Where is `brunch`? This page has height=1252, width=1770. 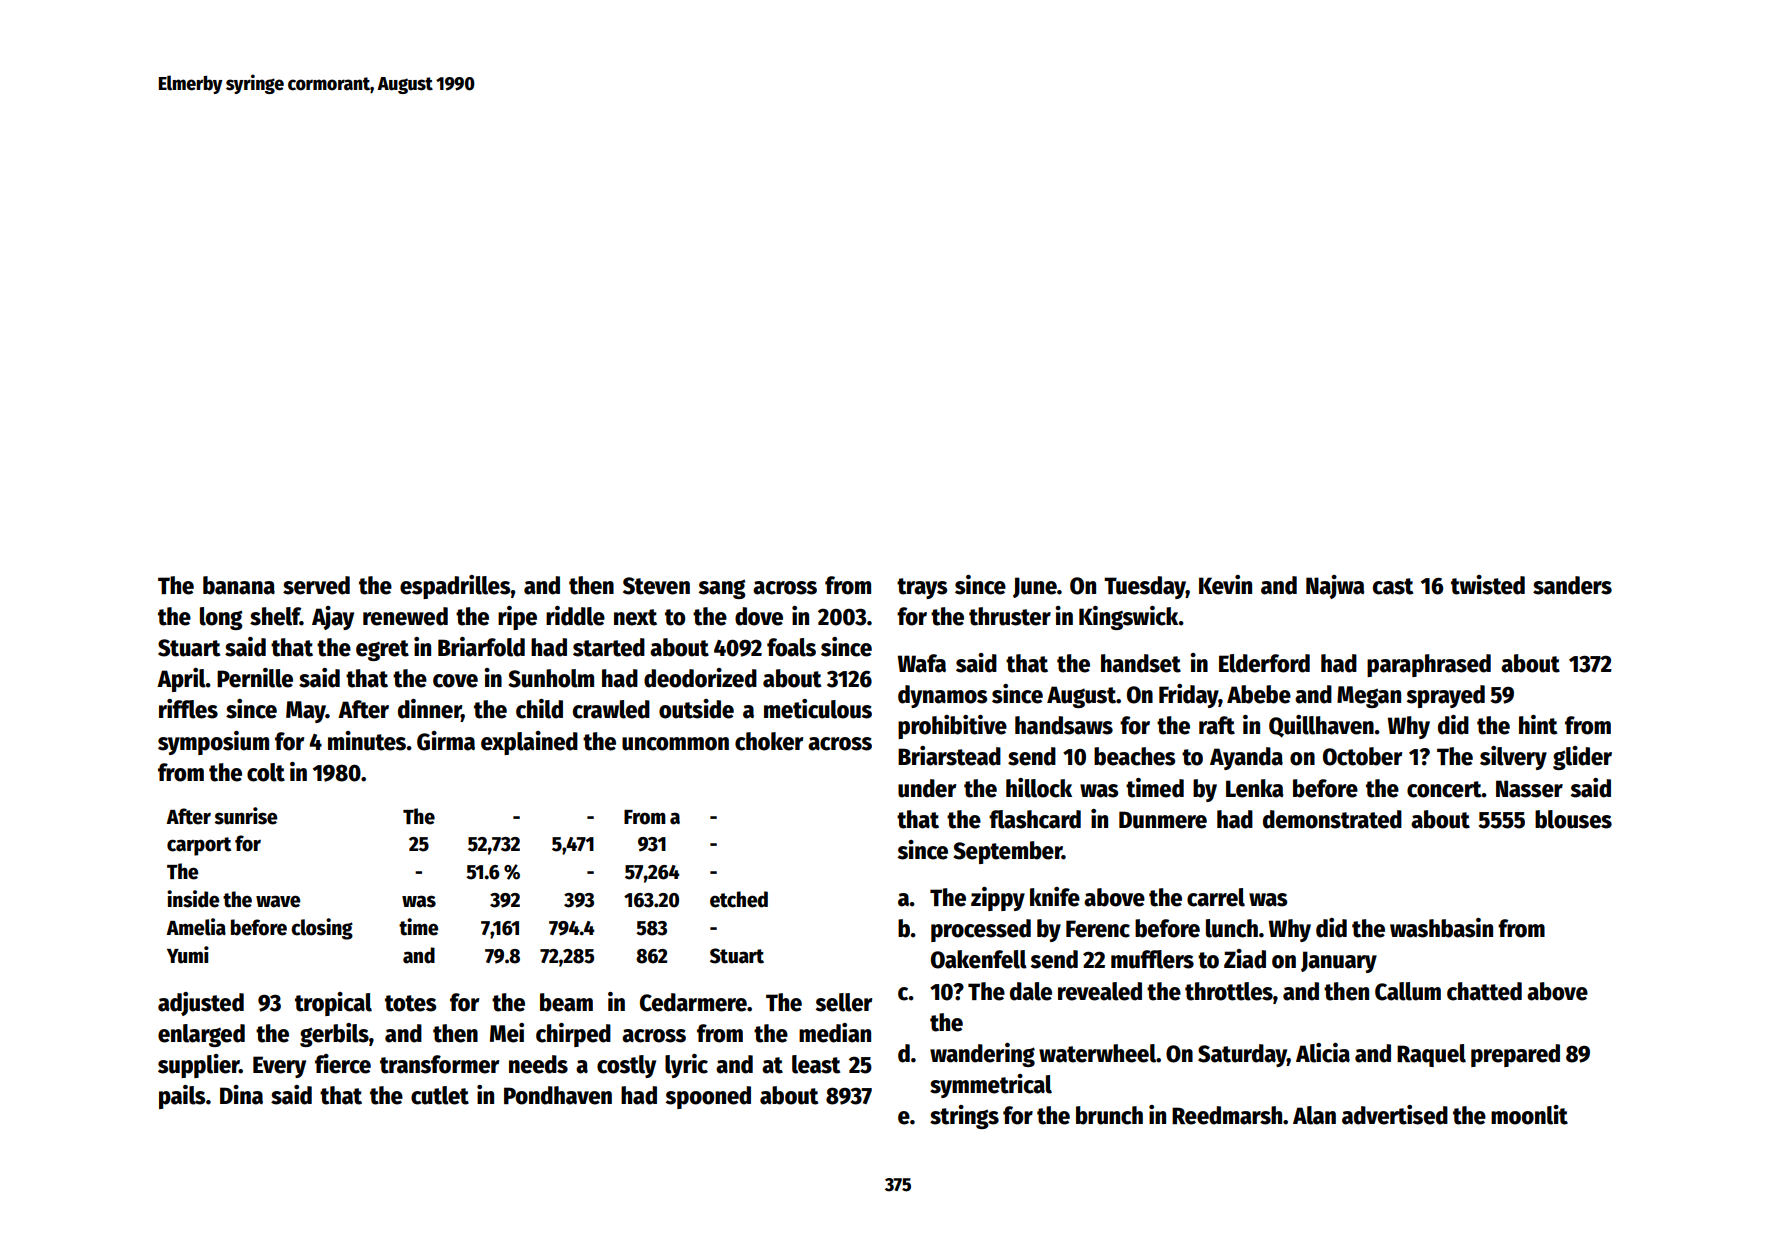 brunch is located at coordinates (1109, 1115).
